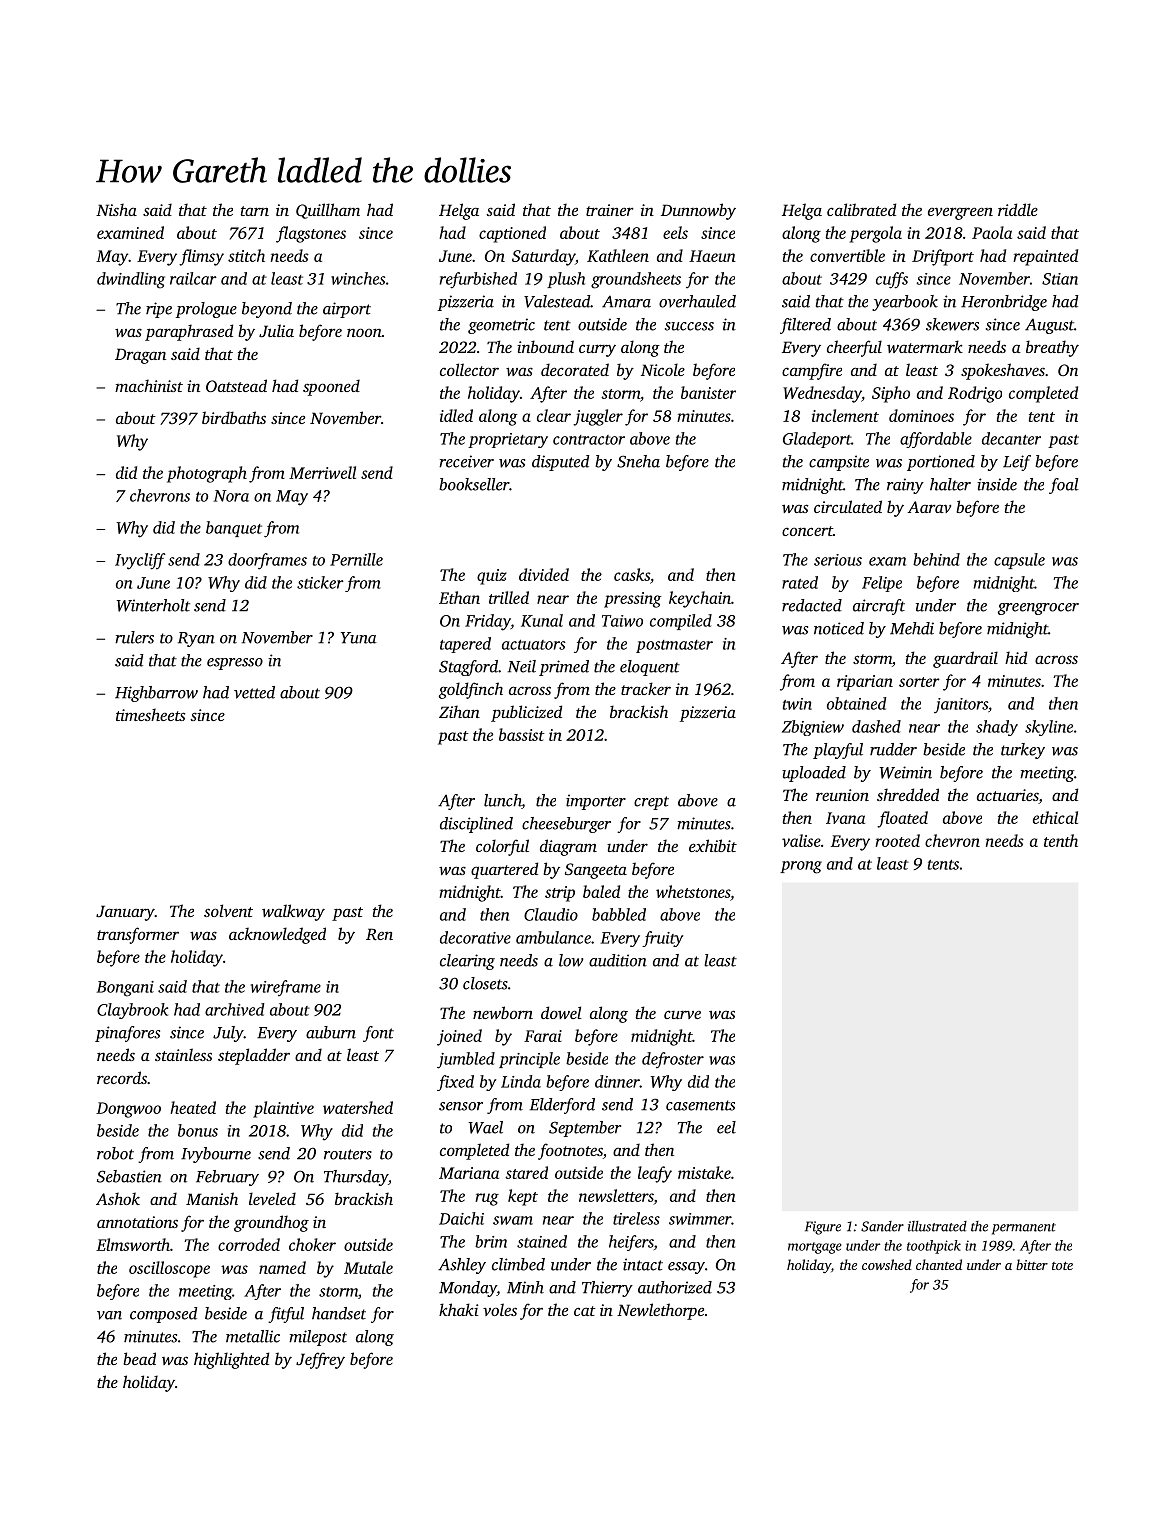  I want to click on riddle, so click(1018, 209).
